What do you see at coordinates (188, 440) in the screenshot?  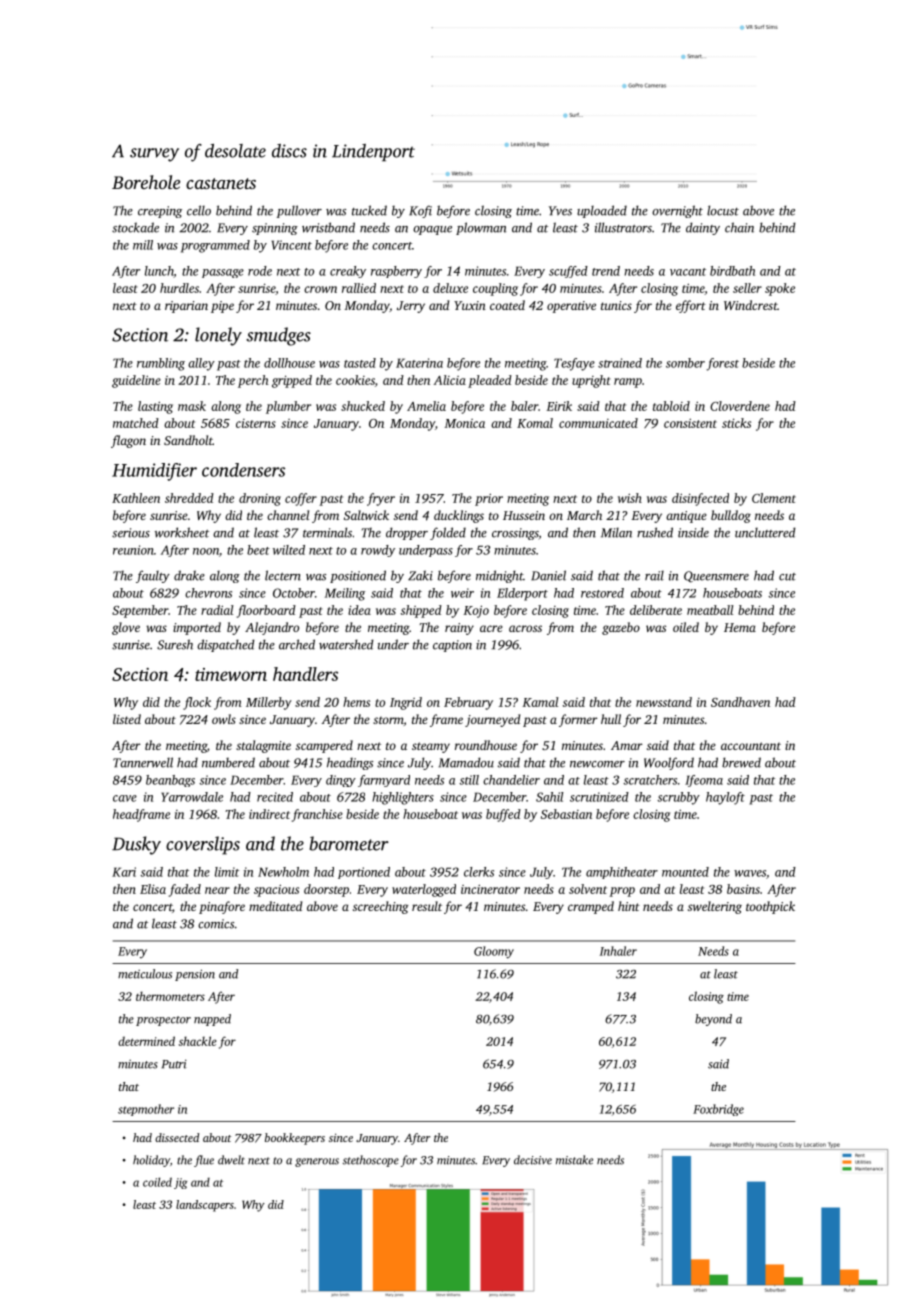 I see `Sandholt` at bounding box center [188, 440].
